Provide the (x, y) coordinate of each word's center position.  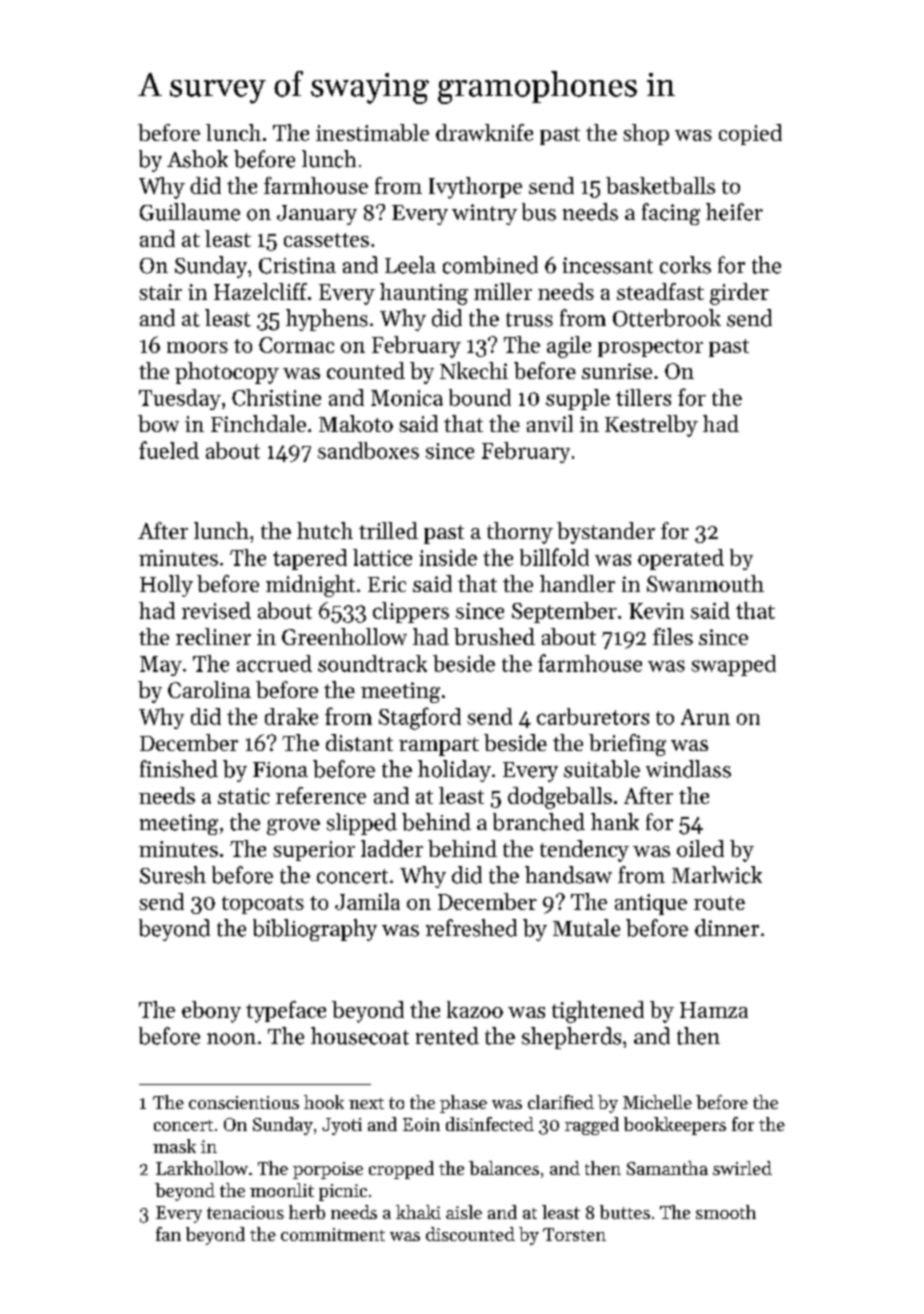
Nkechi (474, 370)
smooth (726, 1212)
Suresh (173, 875)
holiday (454, 771)
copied (750, 134)
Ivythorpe (475, 188)
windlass (688, 769)
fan (168, 1234)
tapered (310, 559)
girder (739, 294)
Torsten (574, 1234)
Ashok (197, 159)
